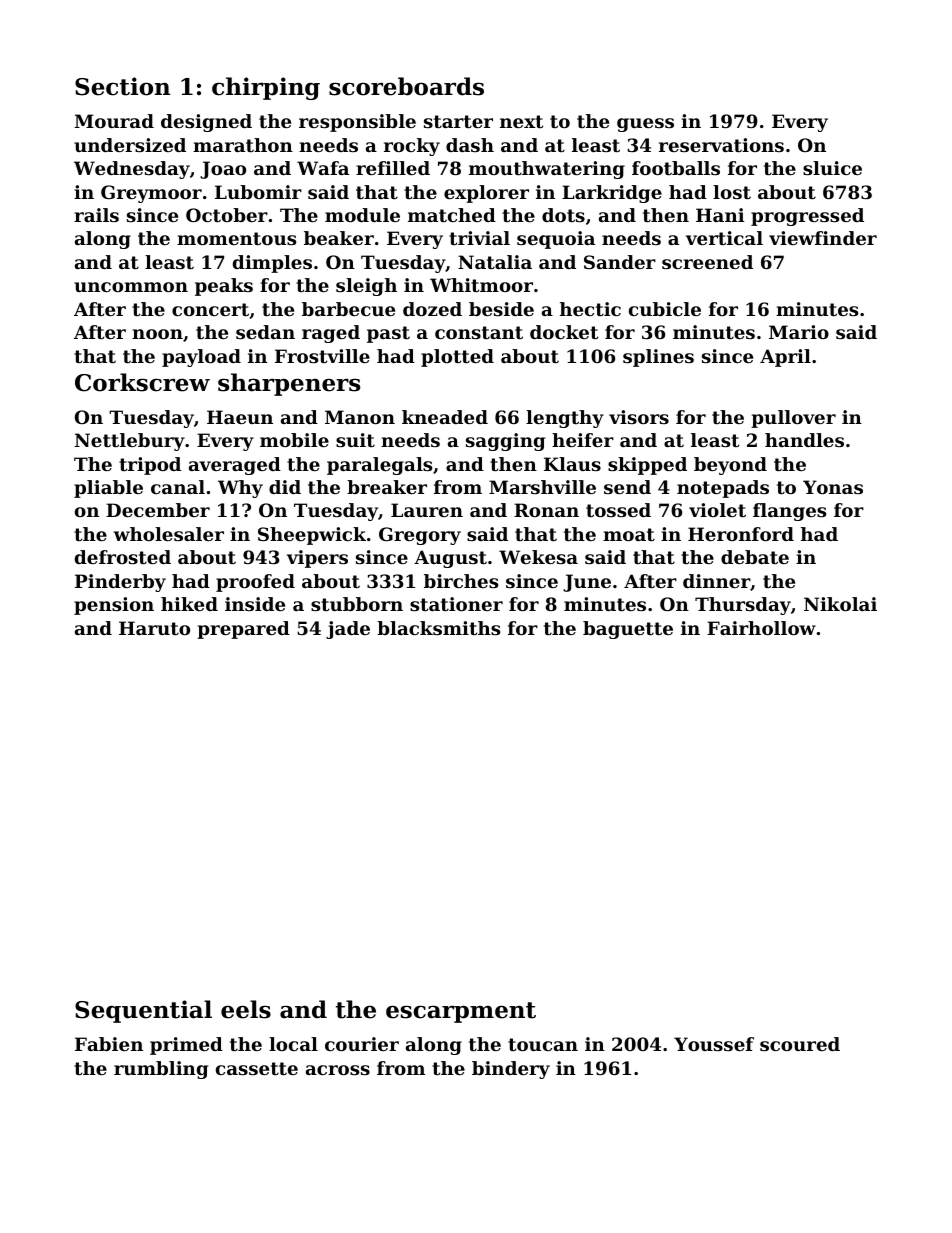 Image resolution: width=952 pixels, height=1233 pixels. I want to click on Why, so click(240, 489).
